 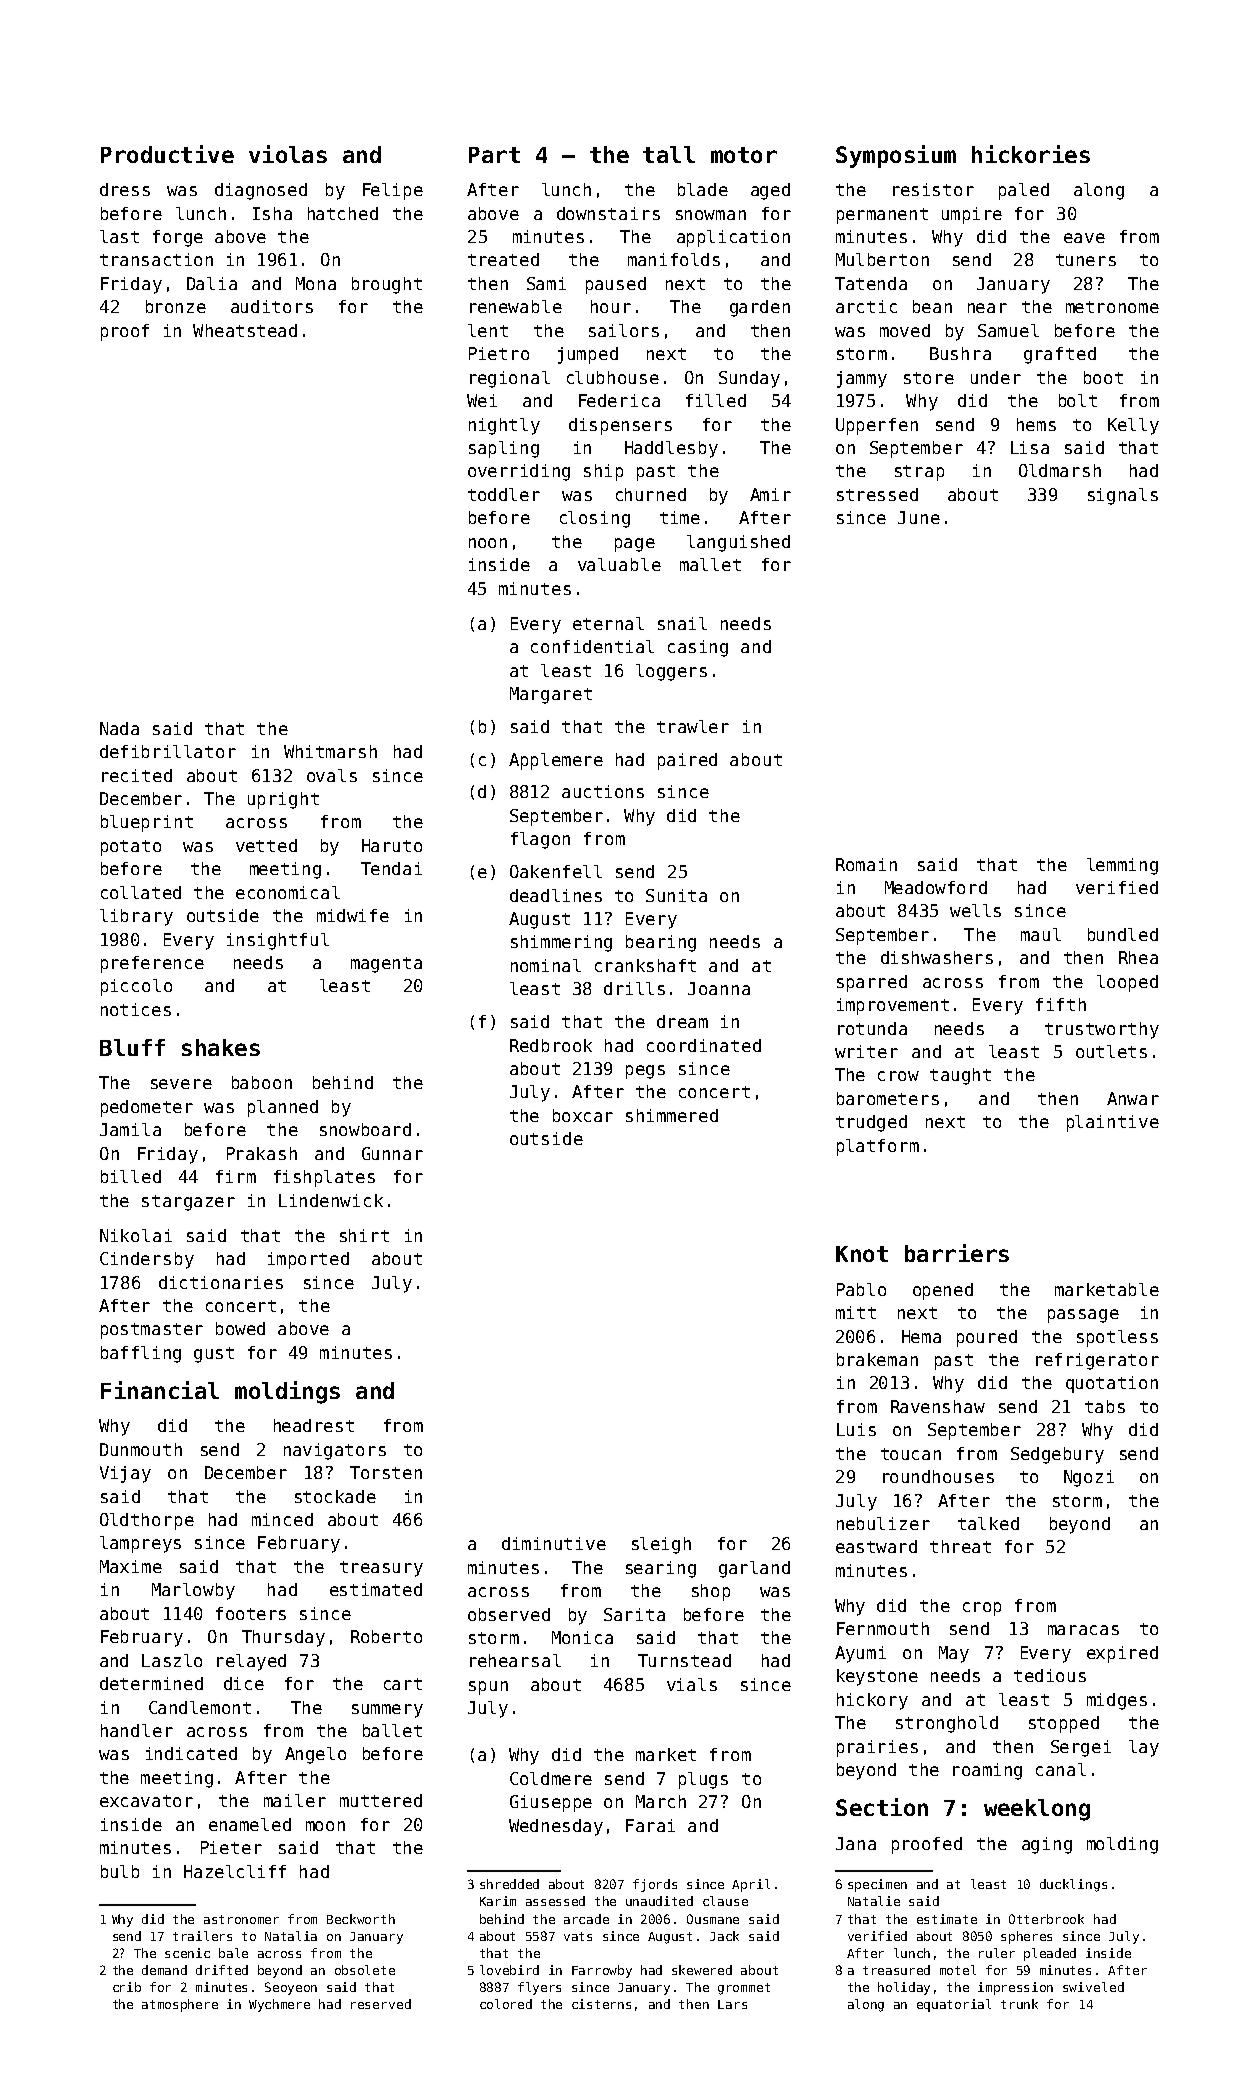 I want to click on hickories, so click(x=1031, y=154).
